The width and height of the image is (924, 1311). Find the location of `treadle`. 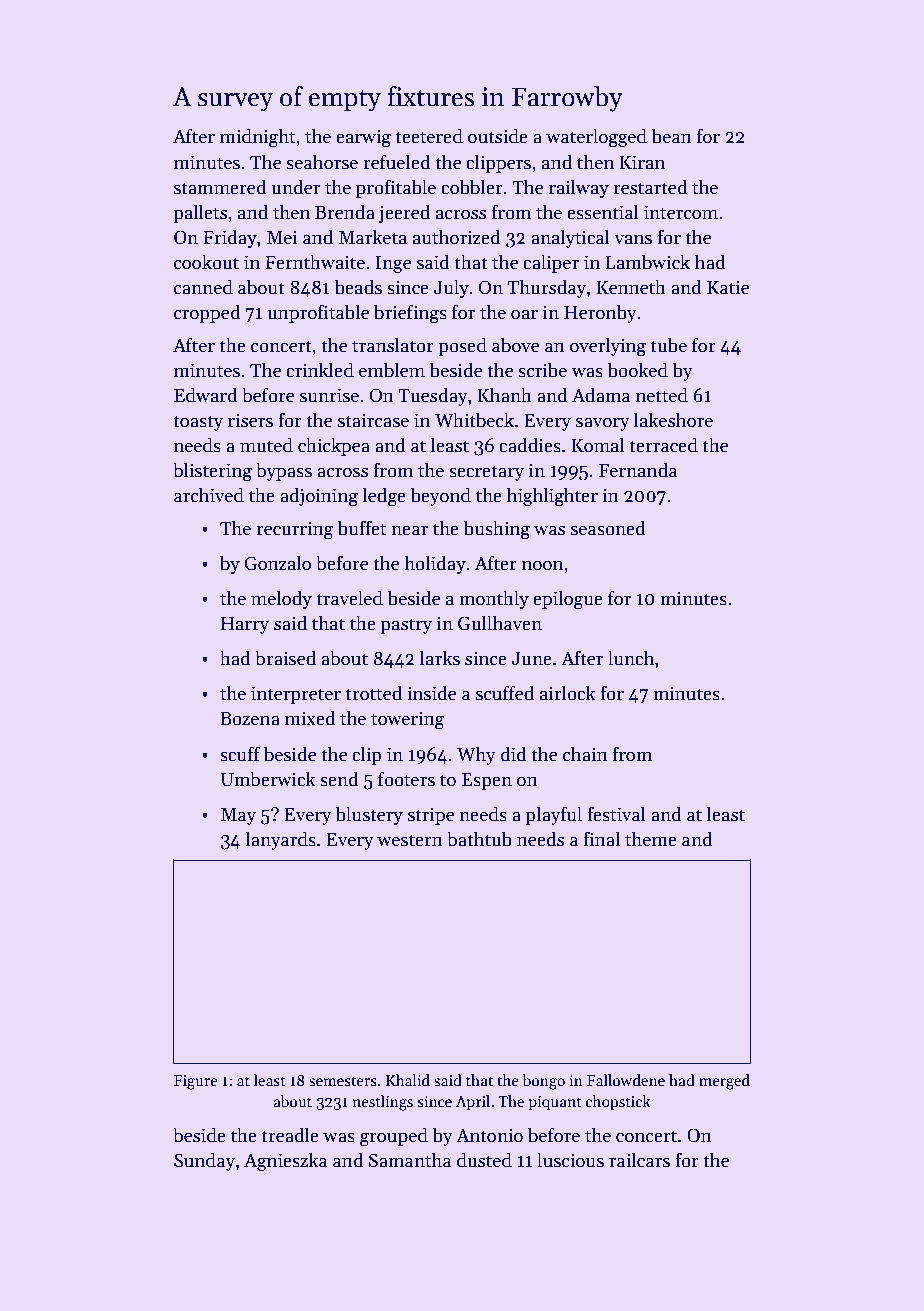

treadle is located at coordinates (290, 1135).
